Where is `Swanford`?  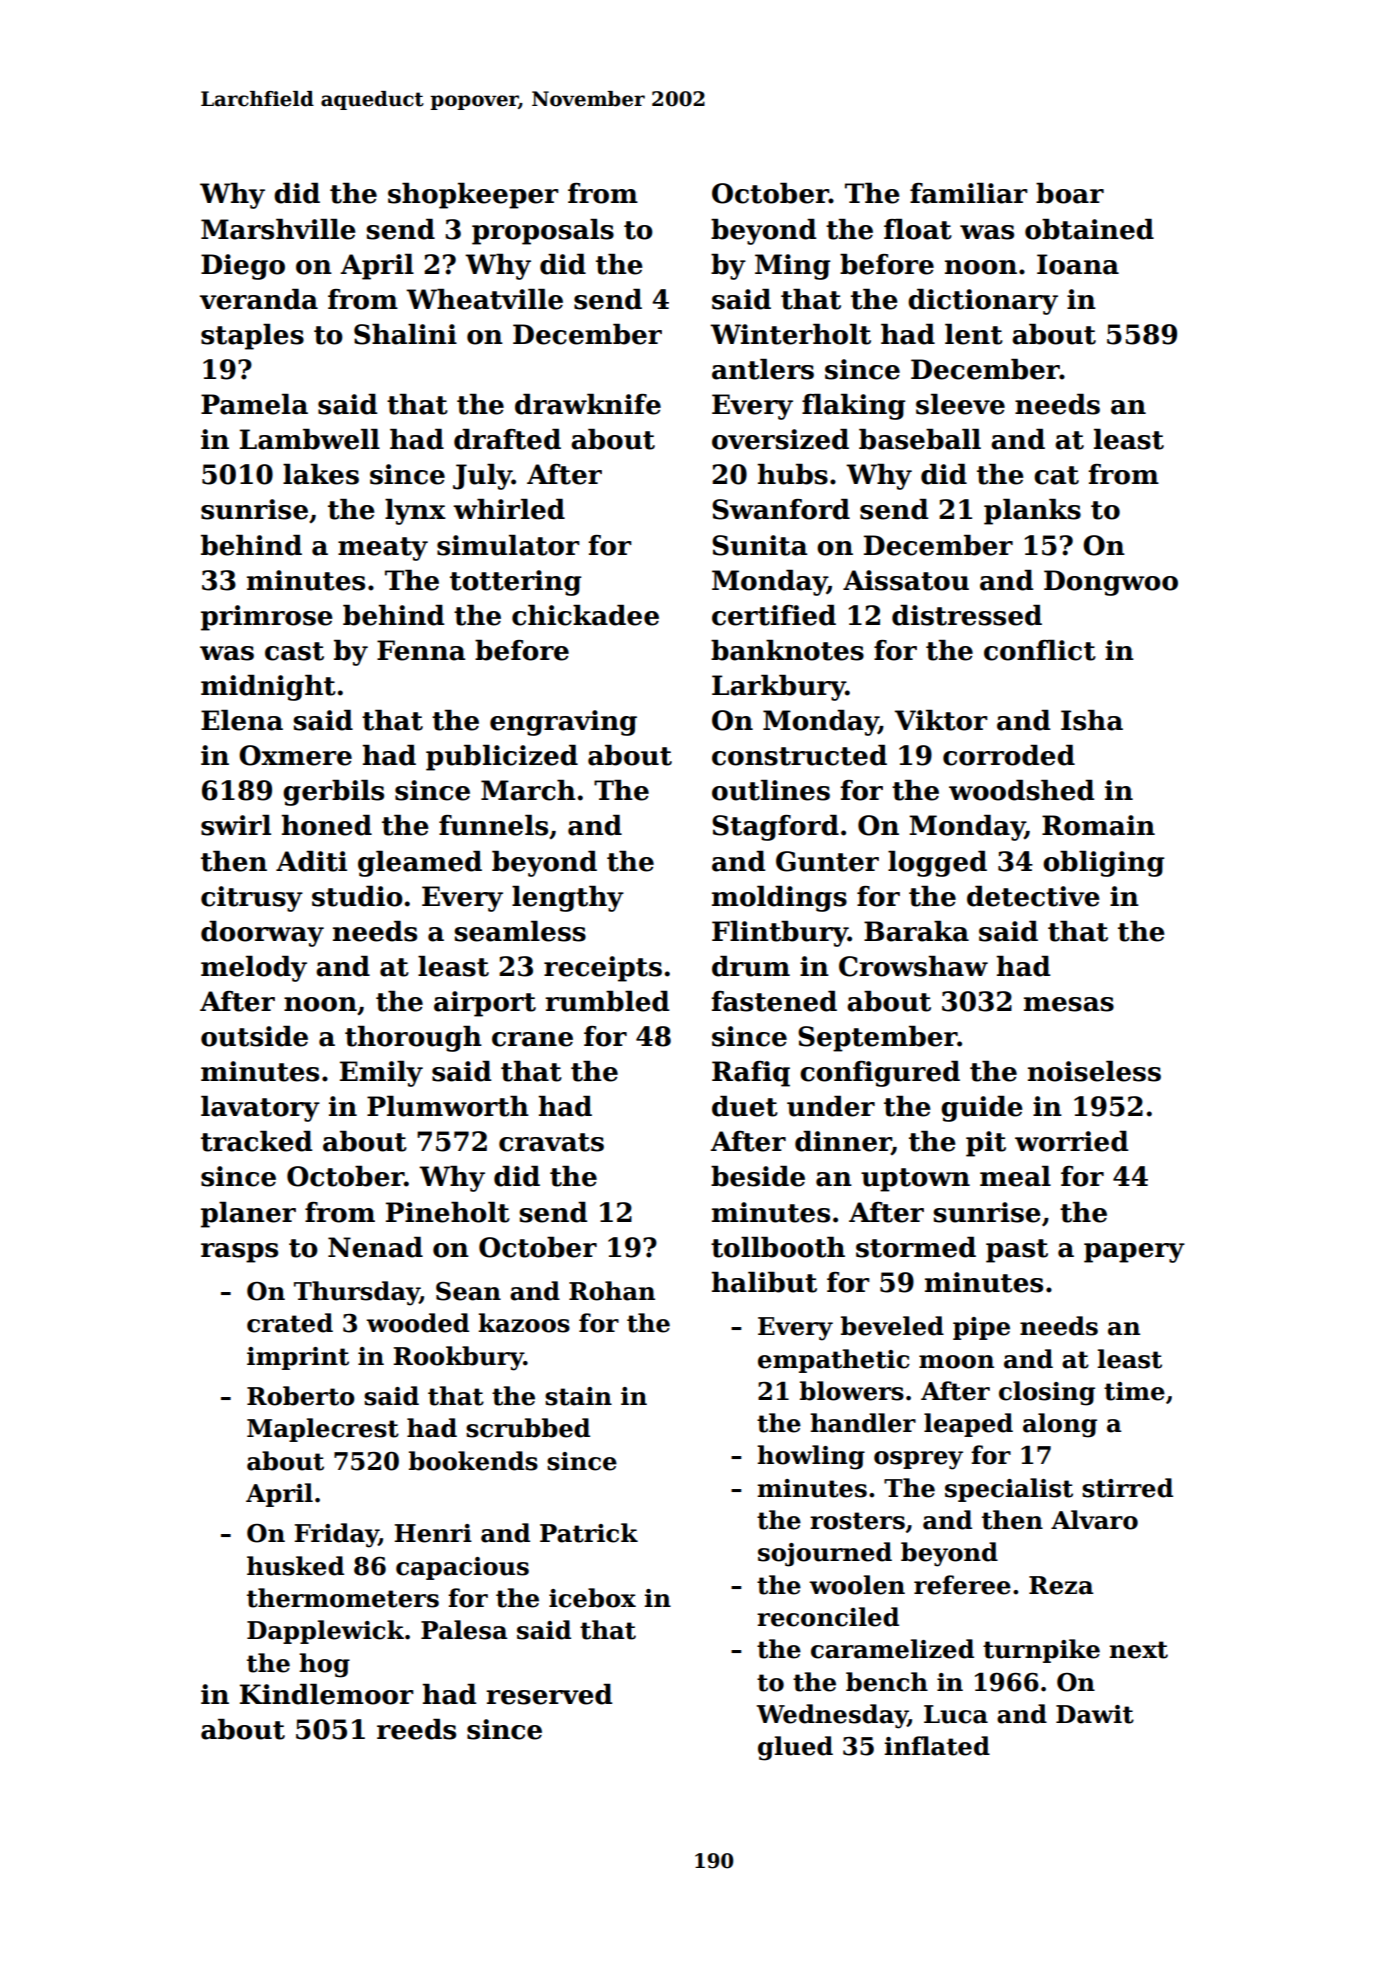 Swanford is located at coordinates (781, 509).
